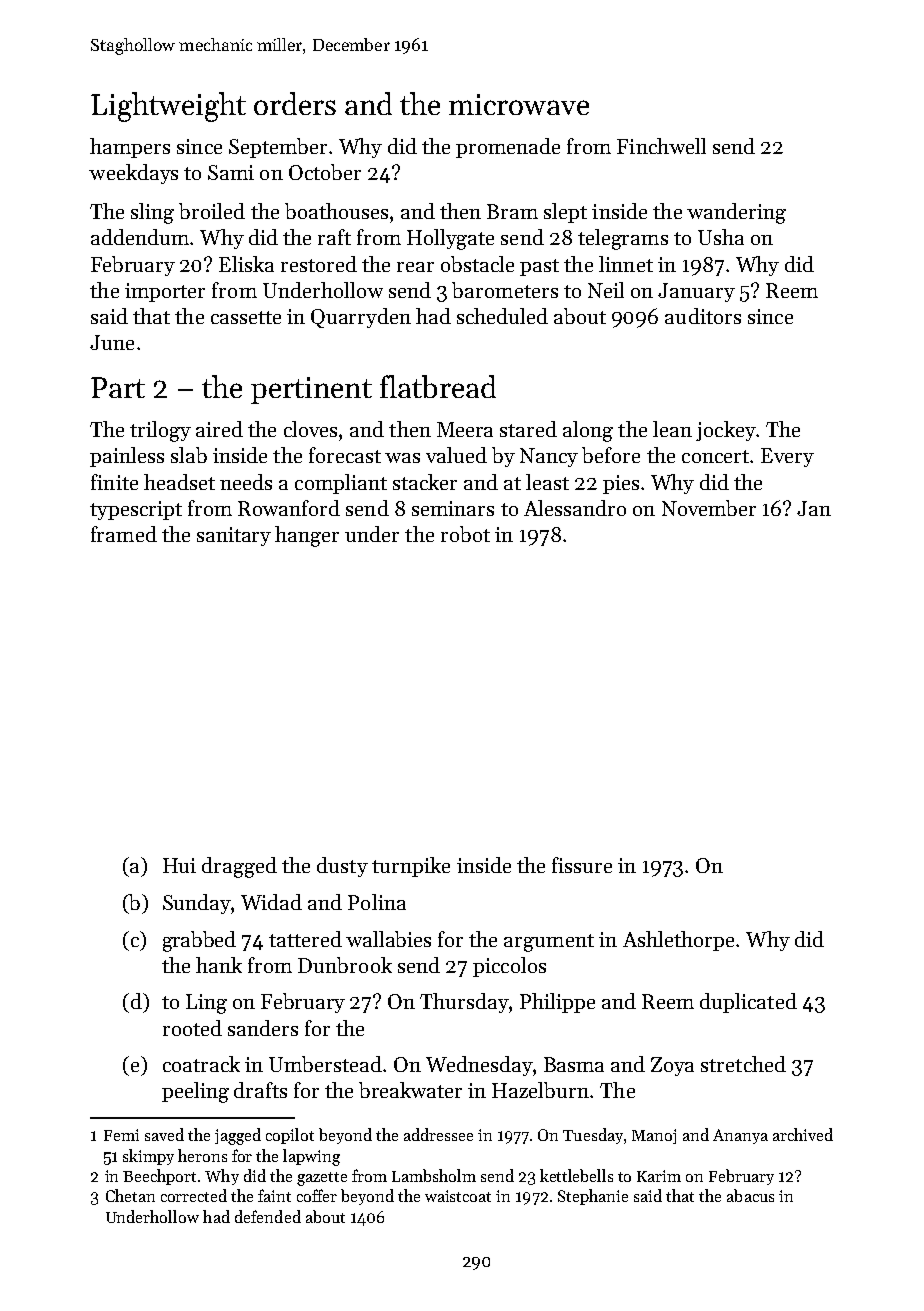 Image resolution: width=924 pixels, height=1311 pixels. I want to click on November, so click(709, 508).
